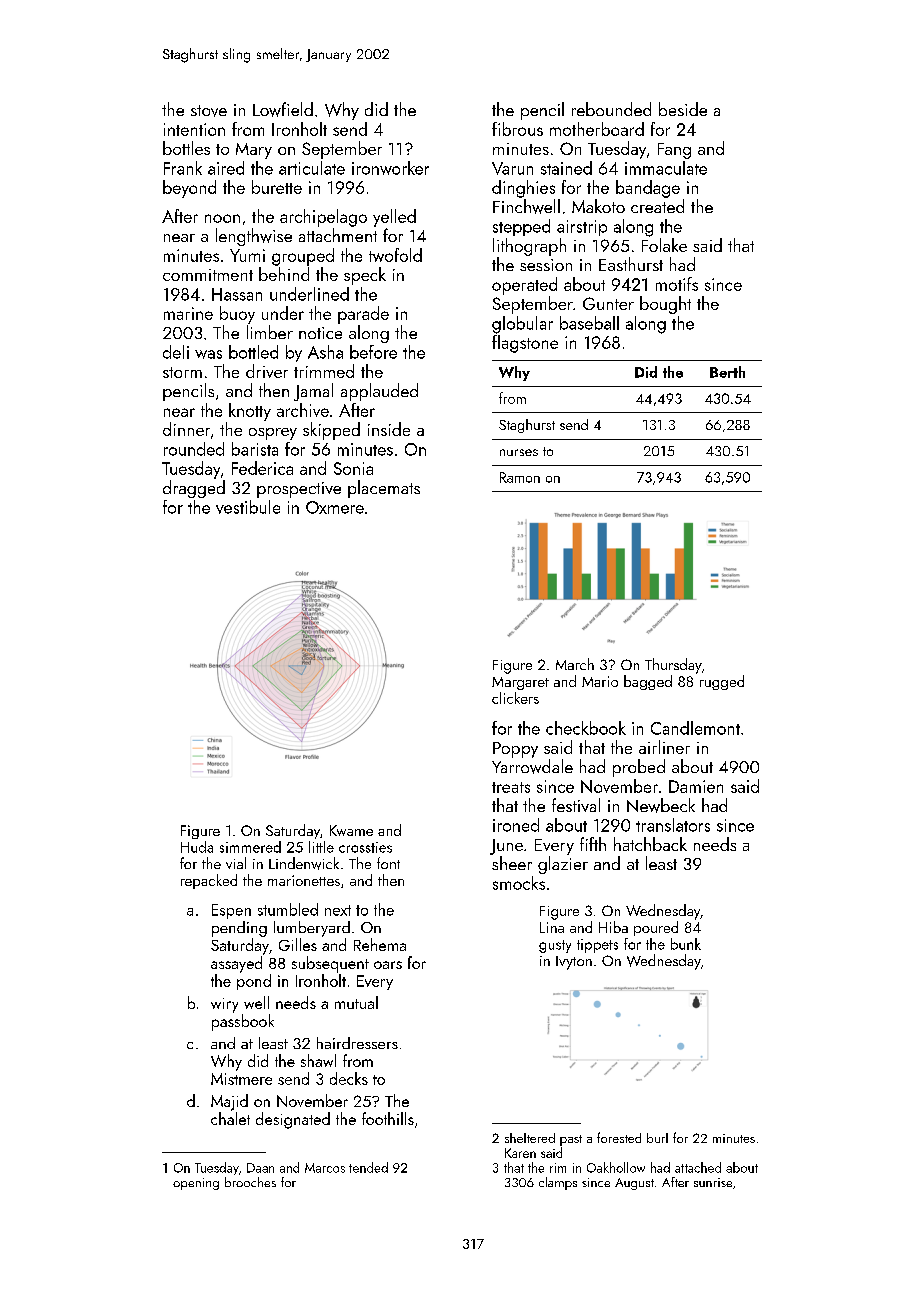 Image resolution: width=924 pixels, height=1311 pixels. I want to click on repacked, so click(209, 881).
